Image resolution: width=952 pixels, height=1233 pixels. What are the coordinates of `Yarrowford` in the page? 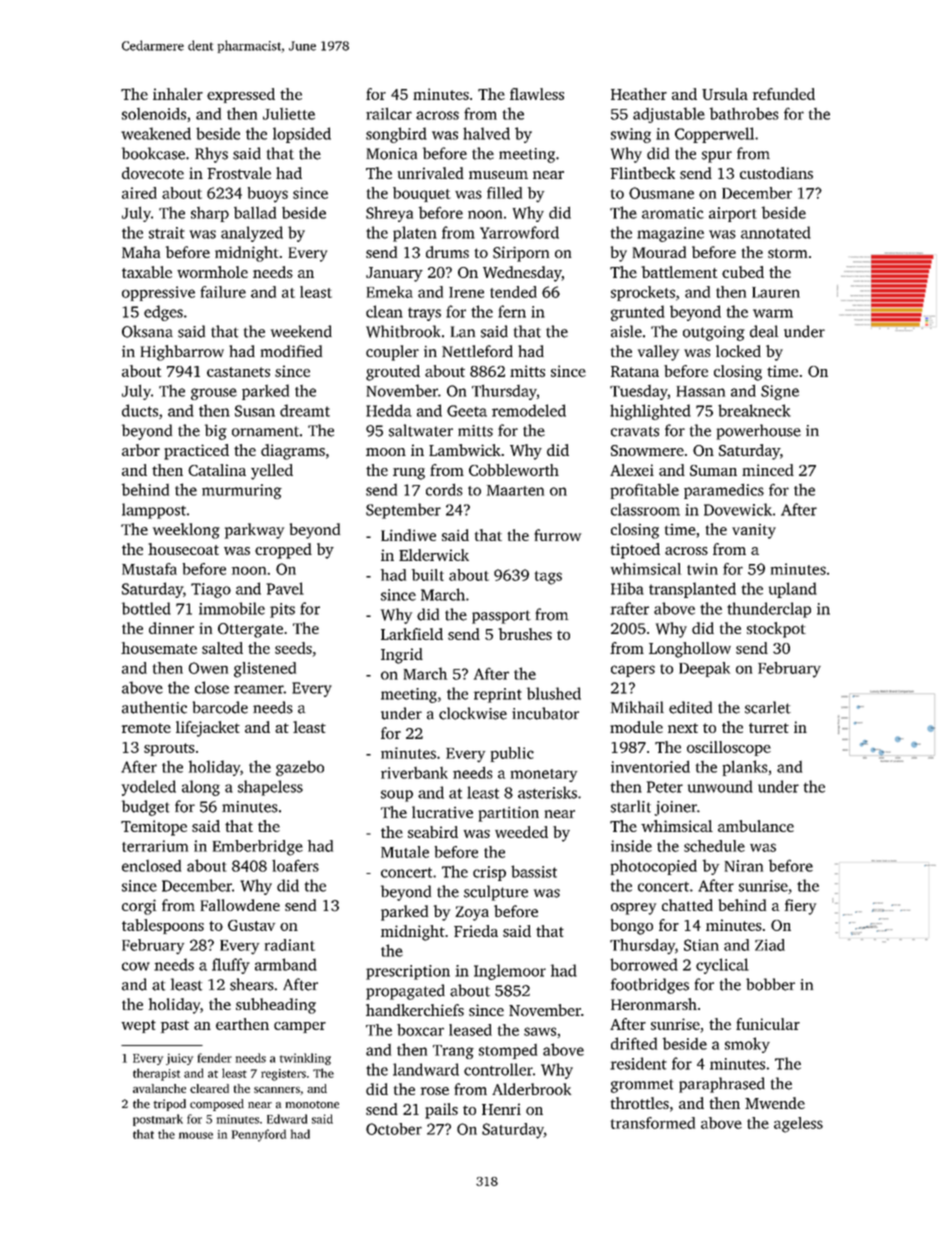 It's located at (519, 232).
